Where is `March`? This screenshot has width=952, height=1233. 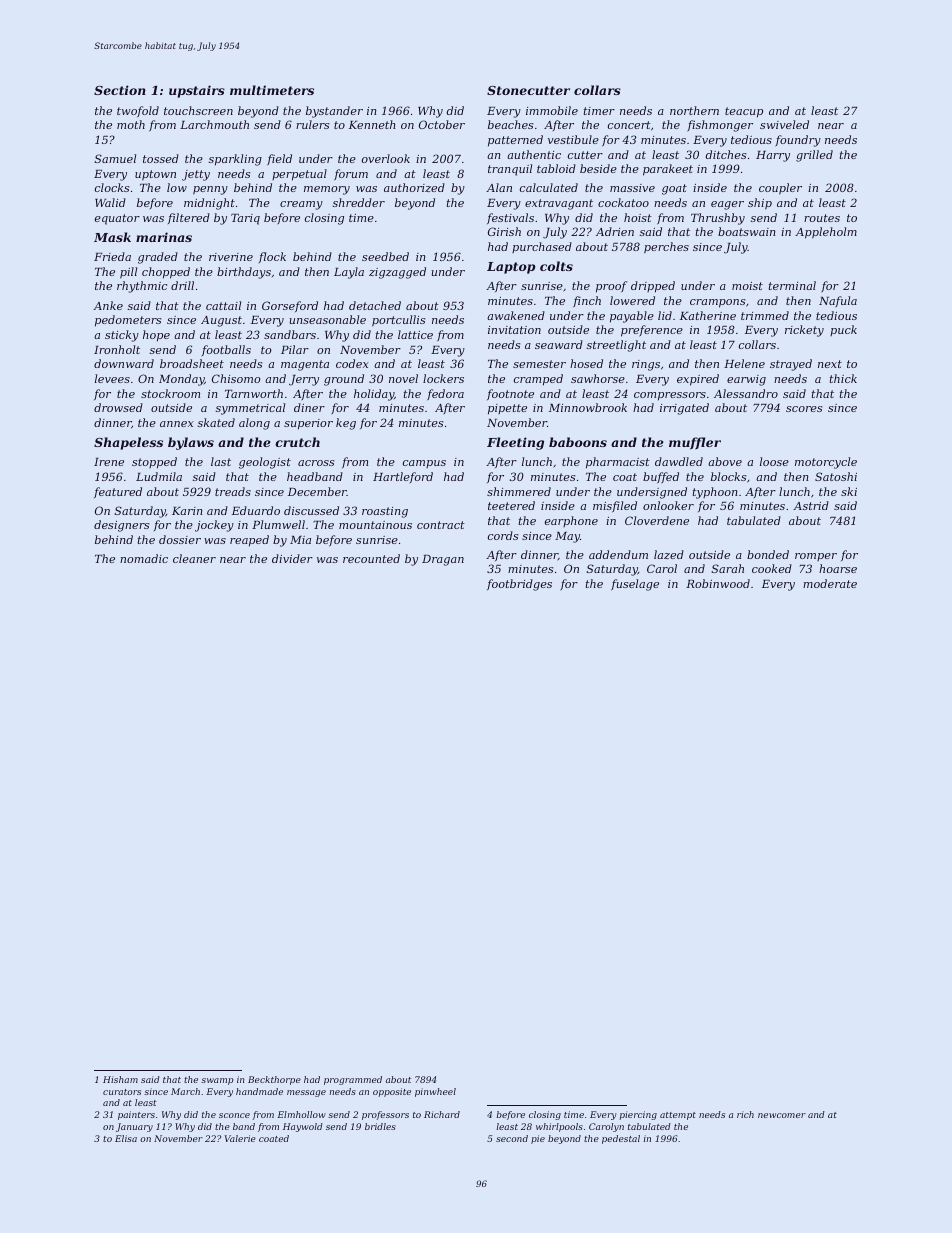 March is located at coordinates (185, 1091).
